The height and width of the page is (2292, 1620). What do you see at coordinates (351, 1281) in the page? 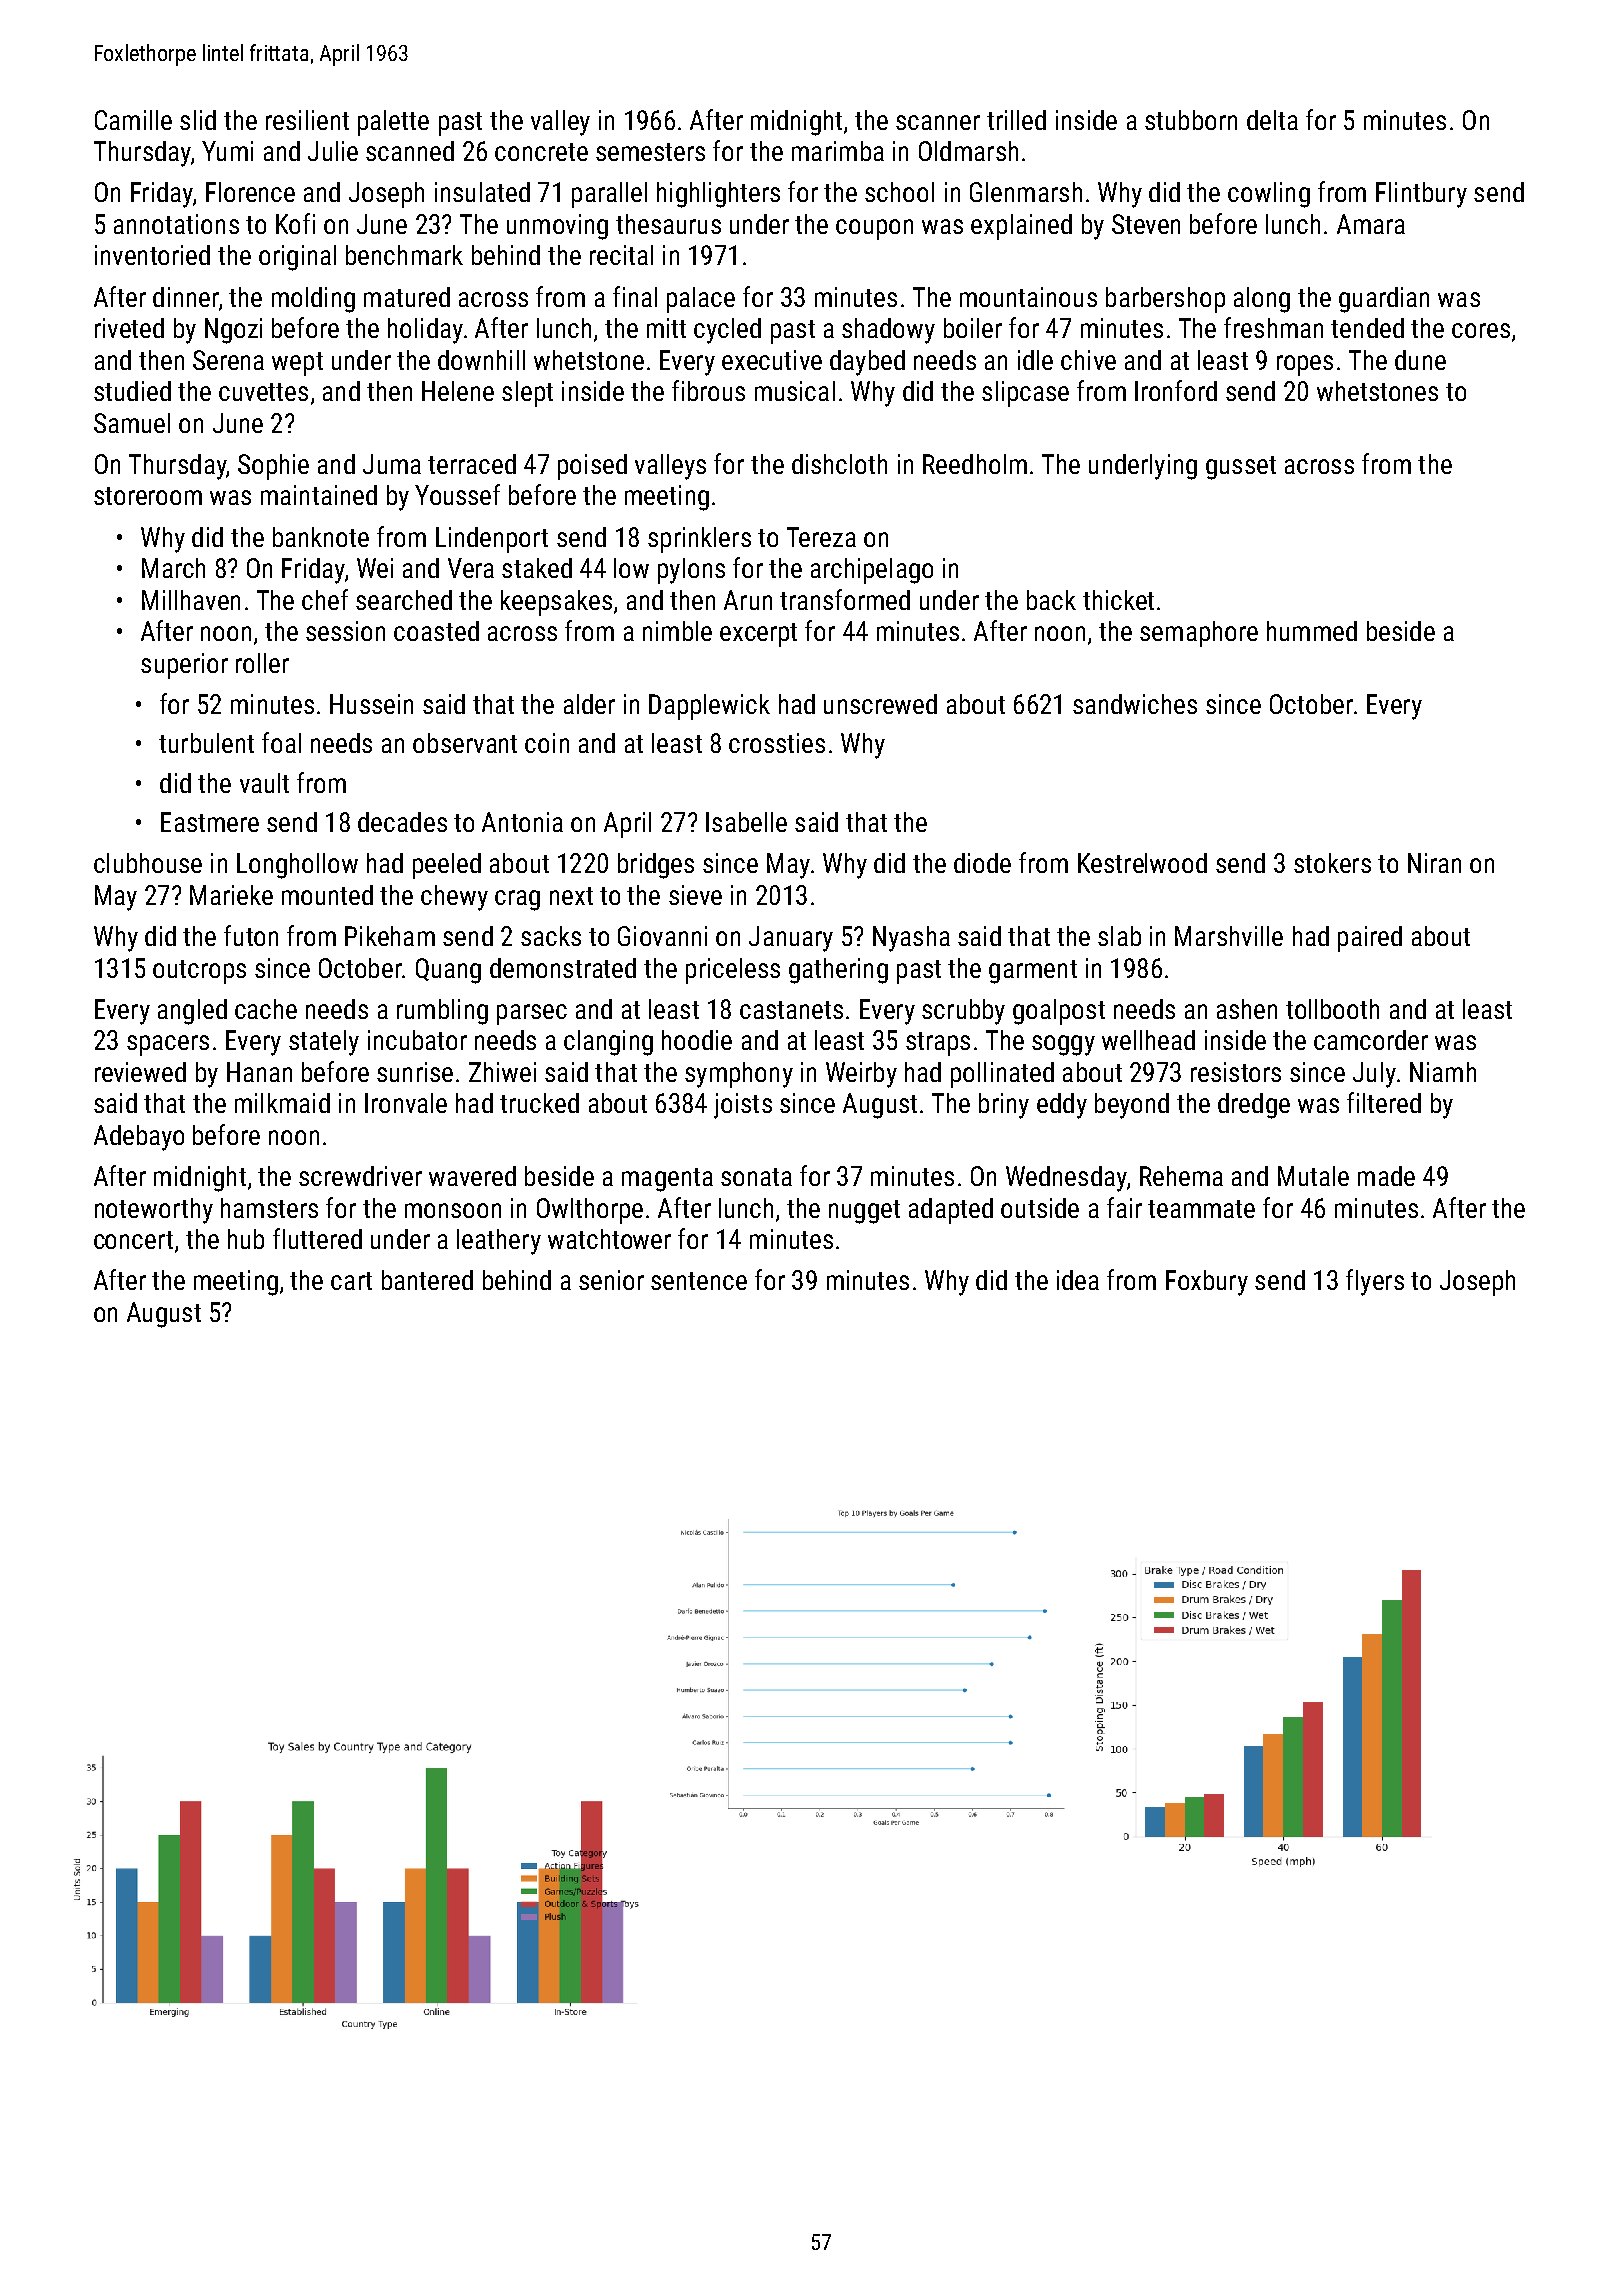
I see `cart` at bounding box center [351, 1281].
